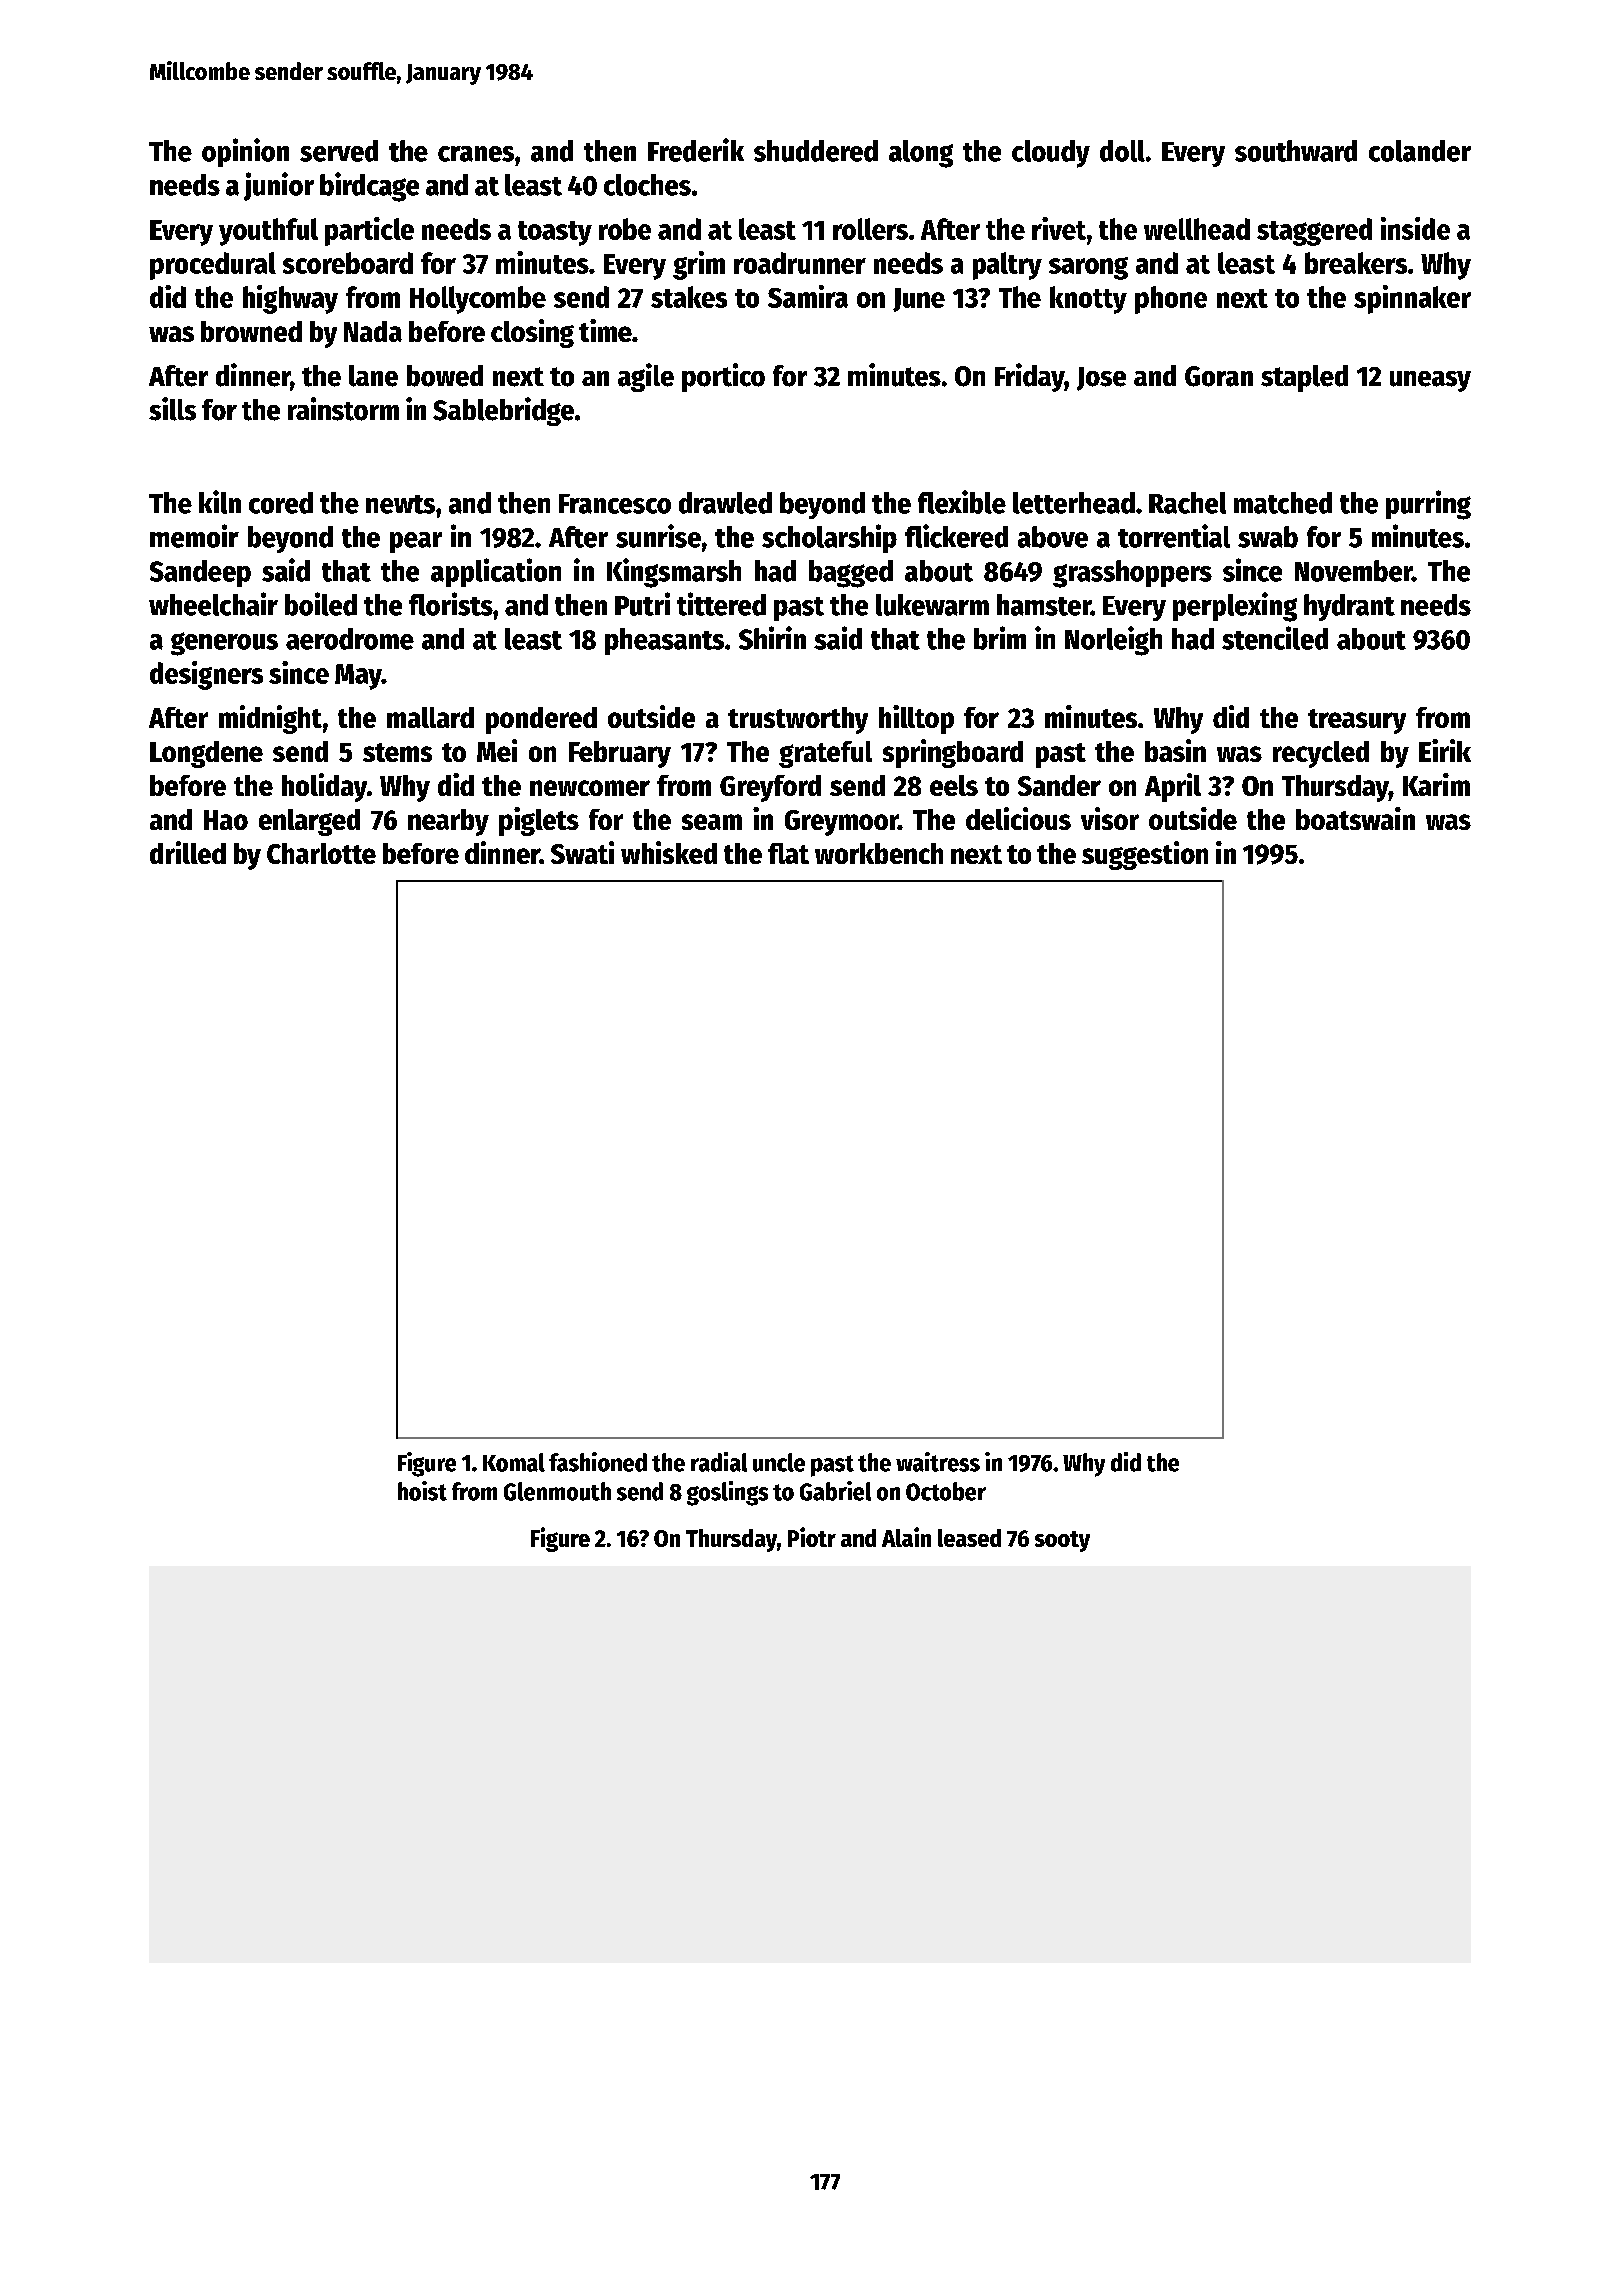 This screenshot has height=2292, width=1620. I want to click on along, so click(921, 154).
